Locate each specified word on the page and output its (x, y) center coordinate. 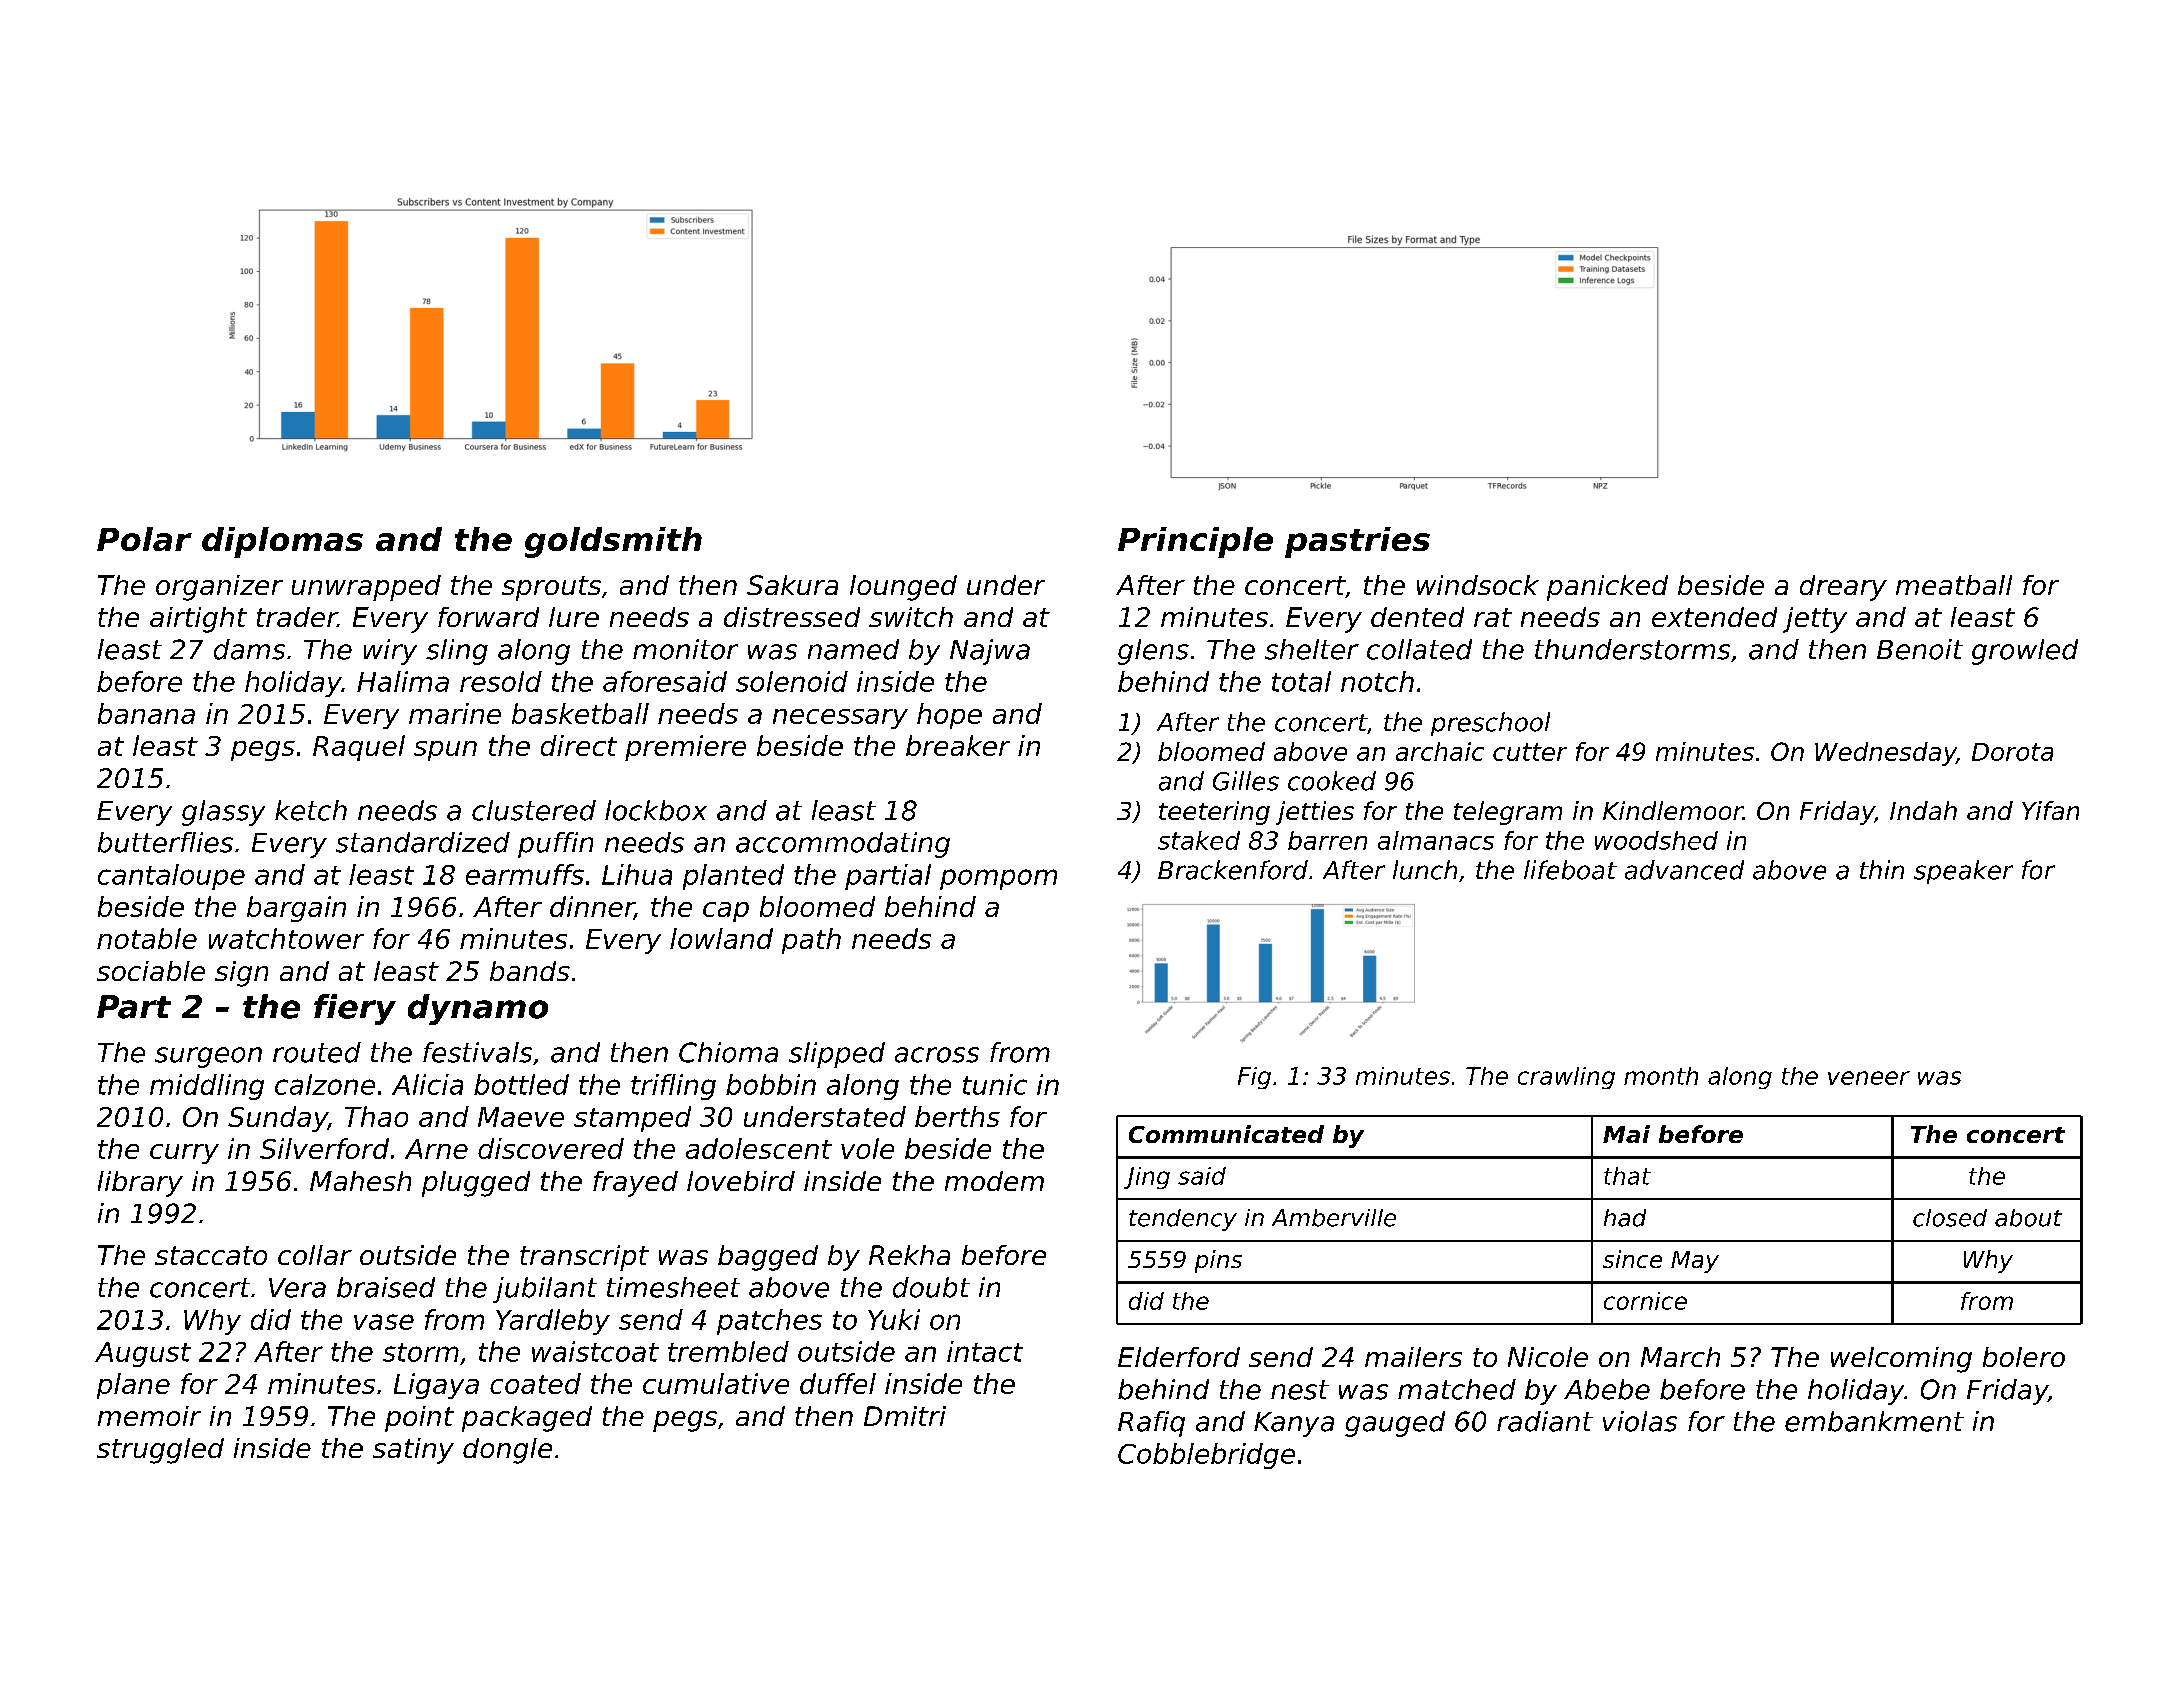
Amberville (1334, 1218)
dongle (507, 1451)
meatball (1954, 585)
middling (207, 1087)
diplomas (282, 542)
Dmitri (905, 1416)
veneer (1869, 1078)
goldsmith (613, 542)
